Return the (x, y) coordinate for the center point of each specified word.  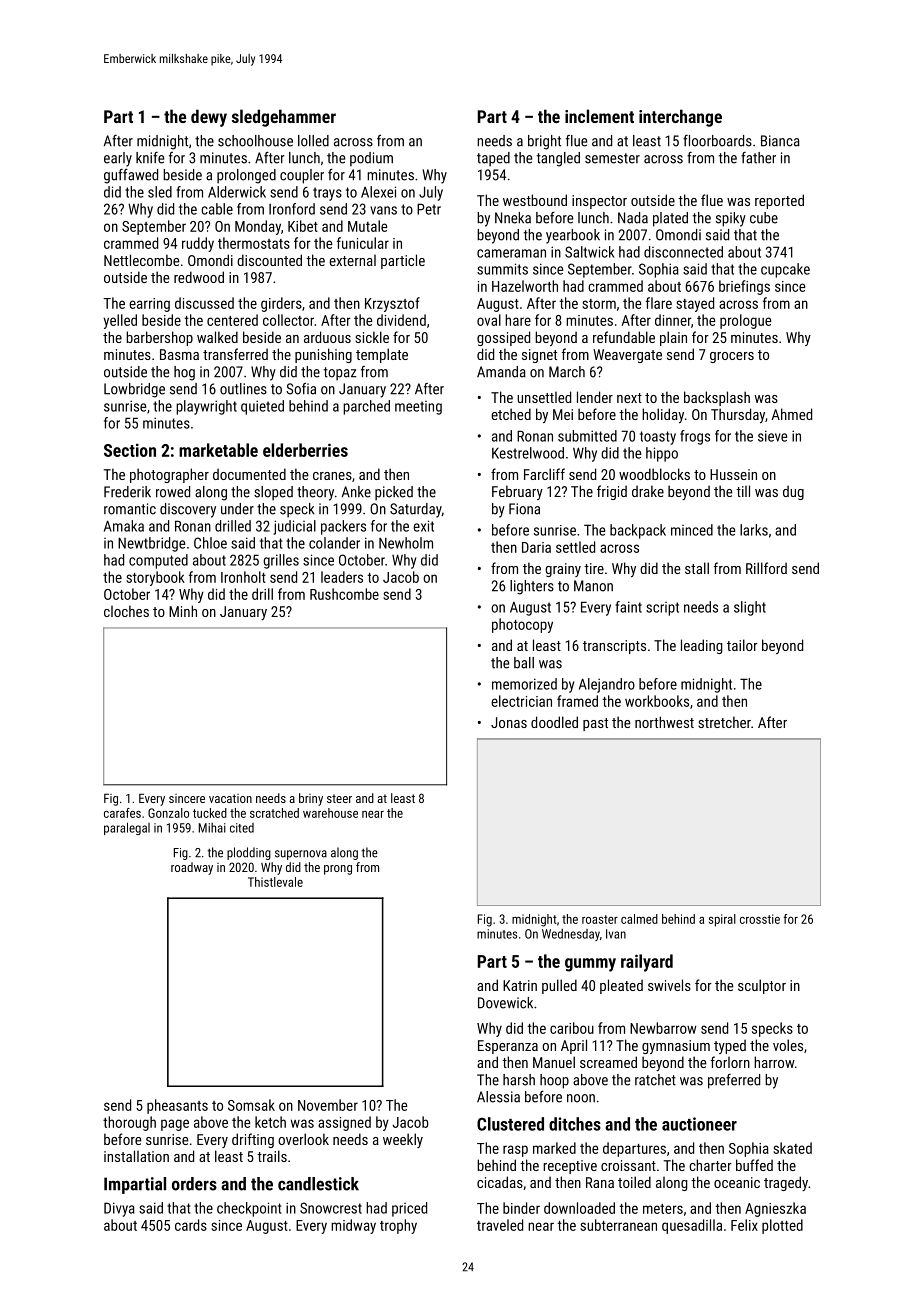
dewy (209, 118)
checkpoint (249, 1209)
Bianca (780, 141)
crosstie (760, 919)
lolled (313, 141)
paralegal (127, 828)
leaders (342, 577)
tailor (742, 645)
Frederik (127, 492)
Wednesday (571, 935)
